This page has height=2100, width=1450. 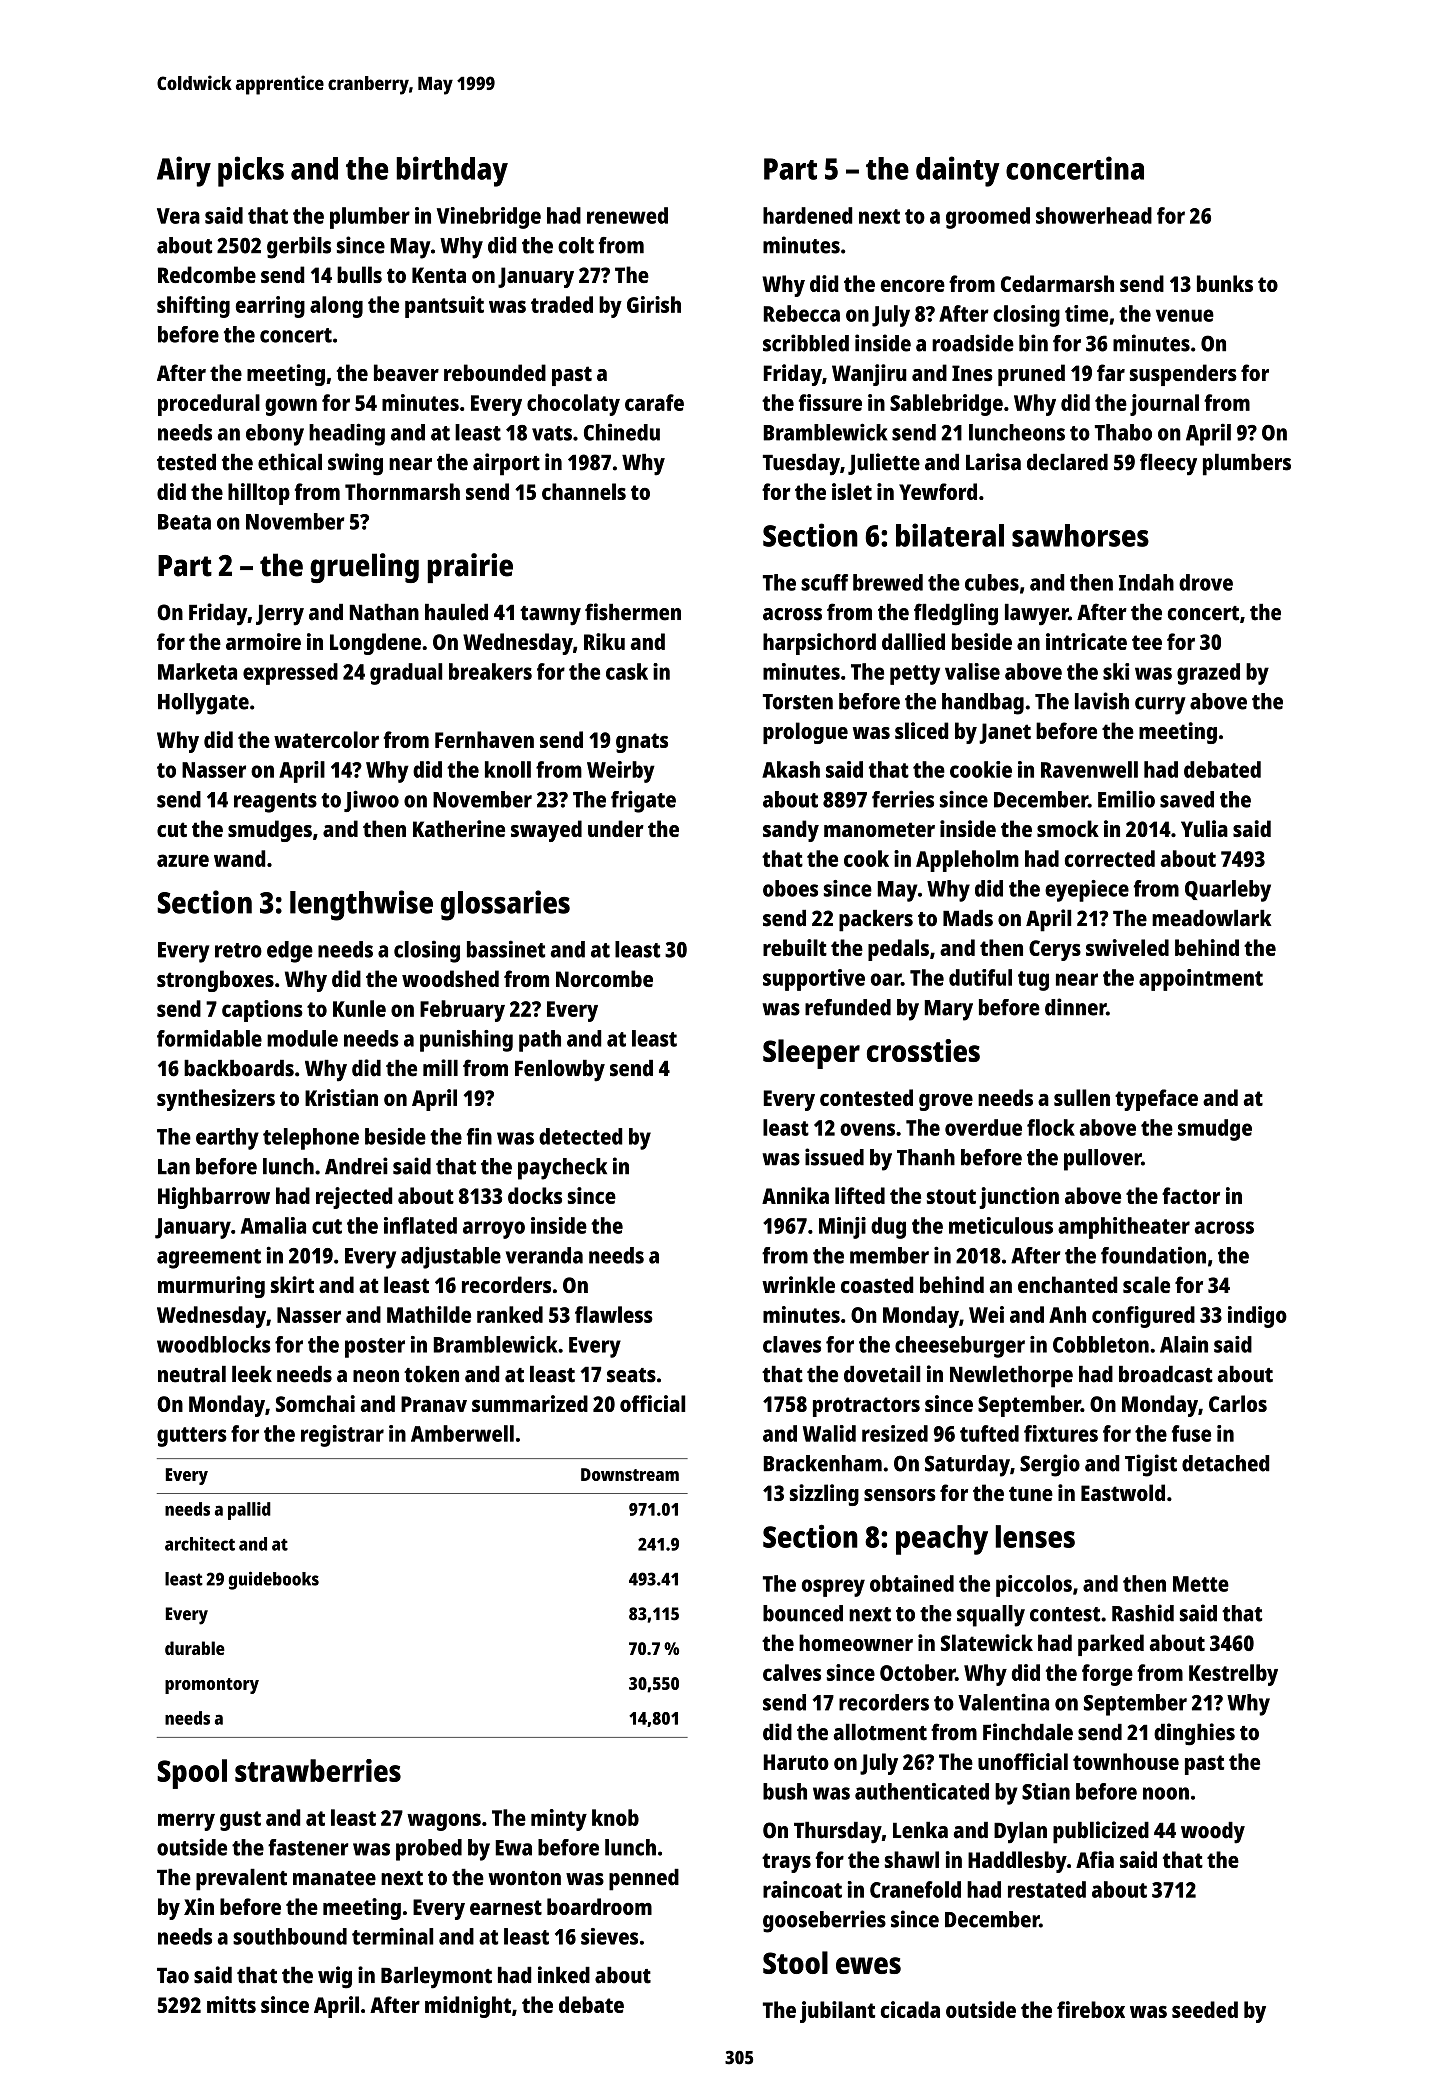 What do you see at coordinates (988, 218) in the page?
I see `groomed` at bounding box center [988, 218].
